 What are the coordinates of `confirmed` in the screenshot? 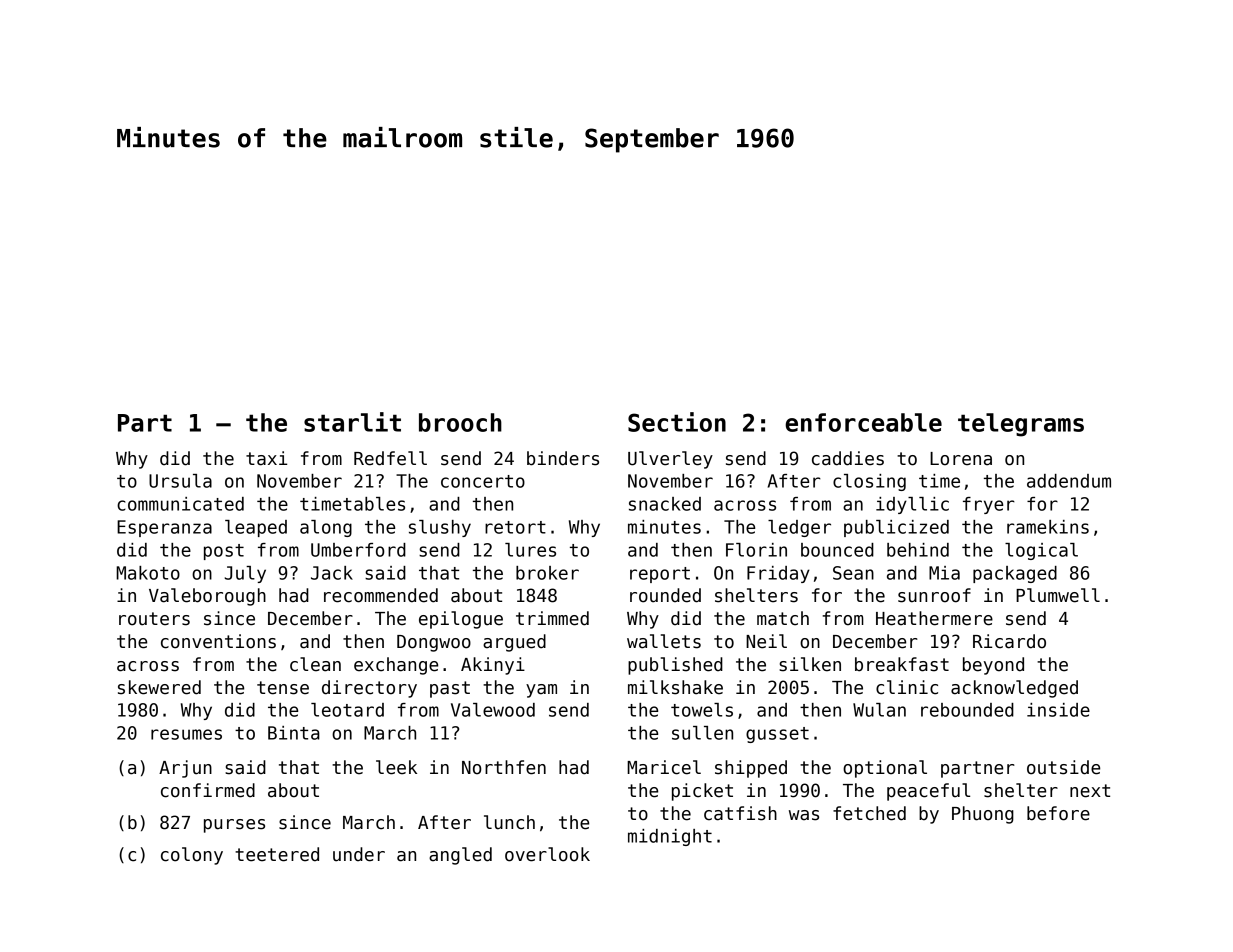 It's located at (208, 790).
